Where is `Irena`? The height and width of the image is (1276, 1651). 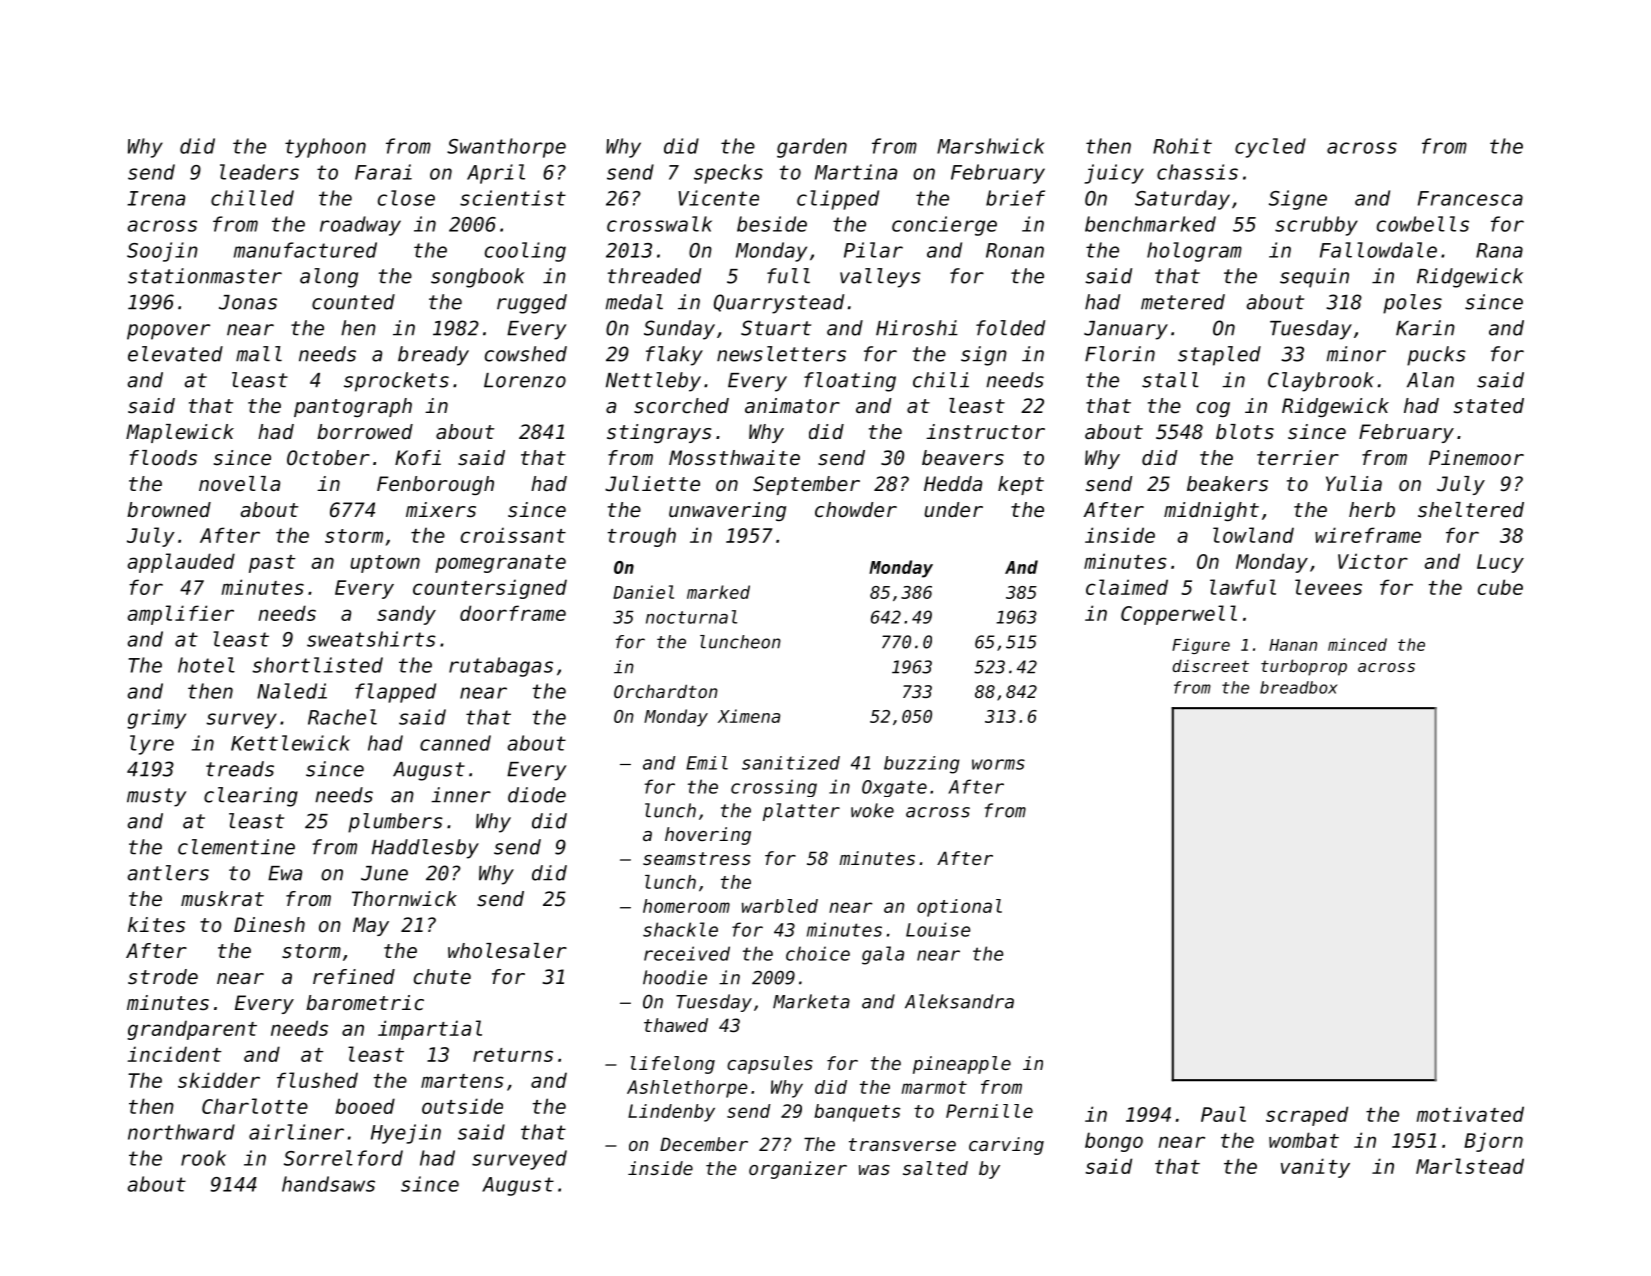
Irena is located at coordinates (156, 198).
